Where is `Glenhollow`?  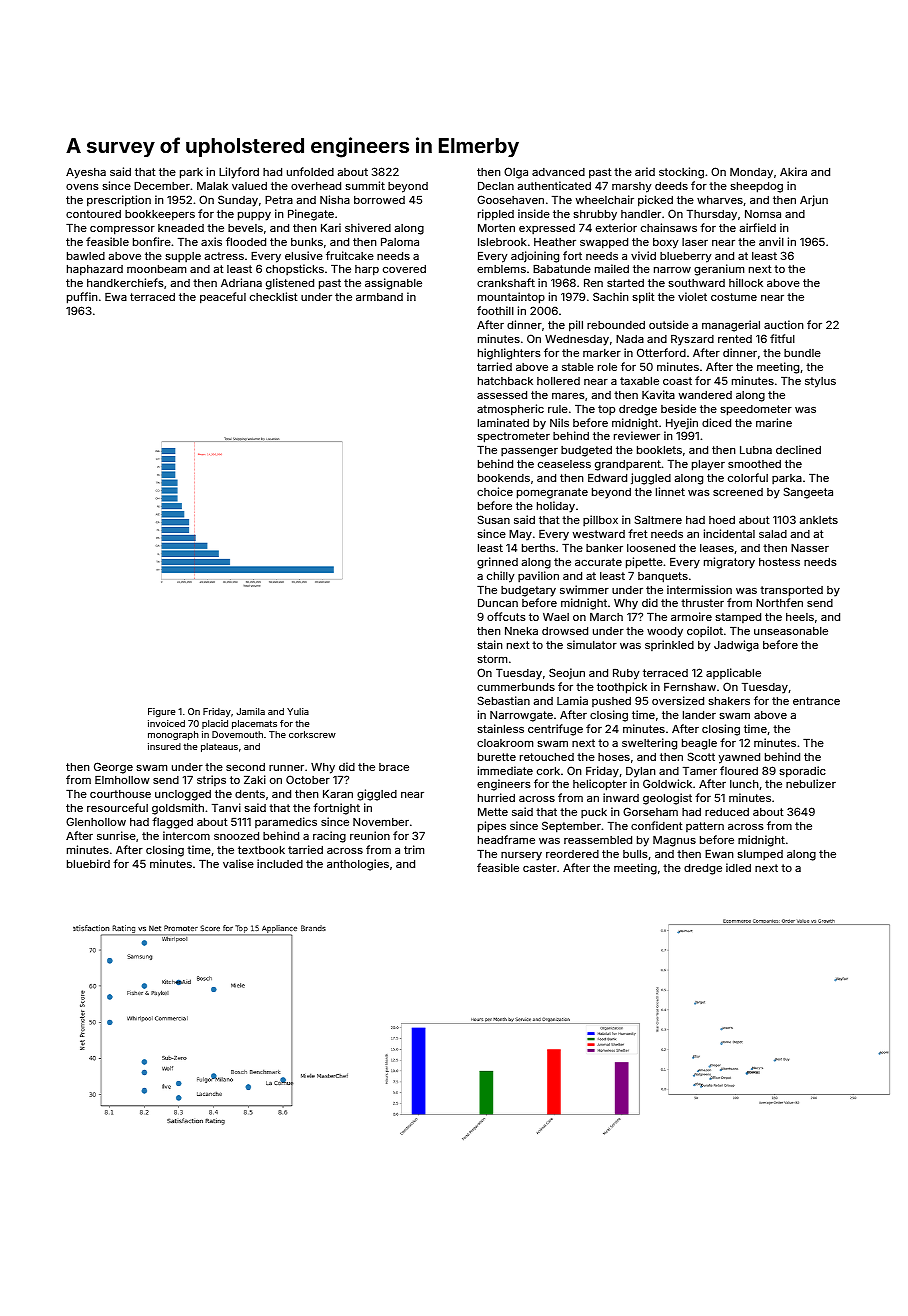 Glenhollow is located at coordinates (96, 821).
